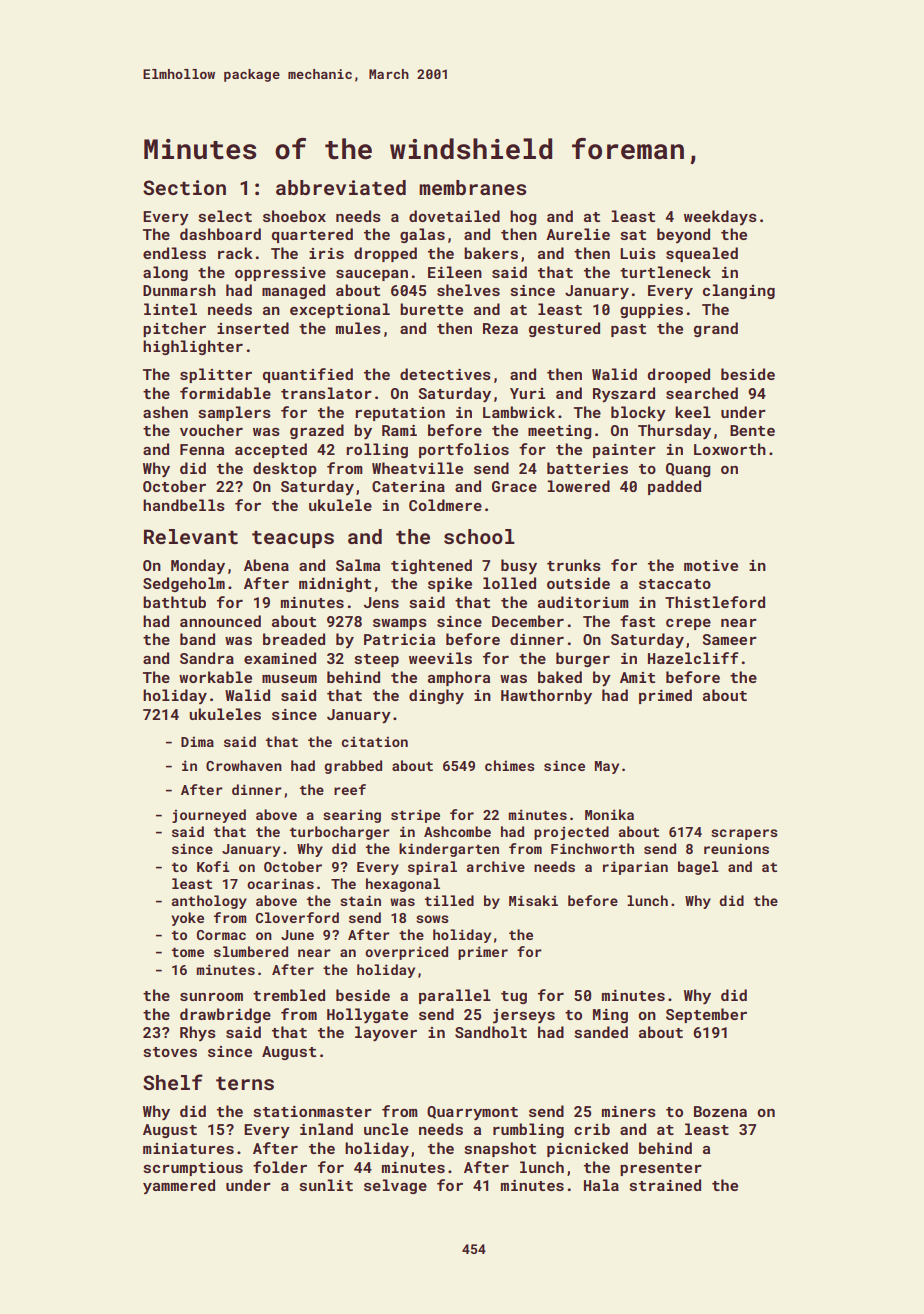  Describe the element at coordinates (294, 216) in the screenshot. I see `shoebox` at that location.
